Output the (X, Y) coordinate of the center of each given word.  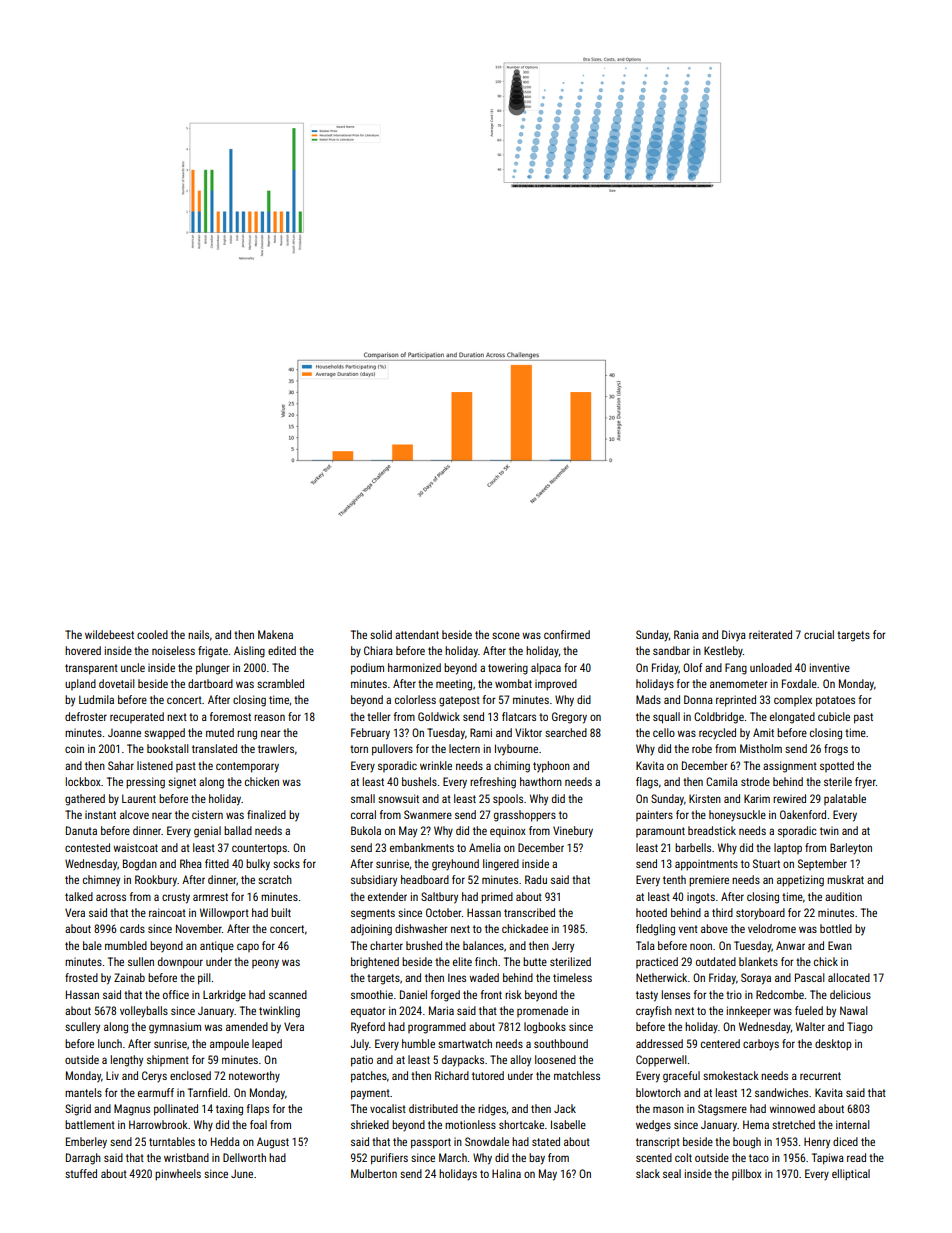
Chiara (378, 650)
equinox (508, 832)
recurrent (820, 1076)
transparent (91, 669)
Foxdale (799, 683)
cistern (207, 814)
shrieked (370, 1124)
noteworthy (254, 1076)
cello (664, 732)
